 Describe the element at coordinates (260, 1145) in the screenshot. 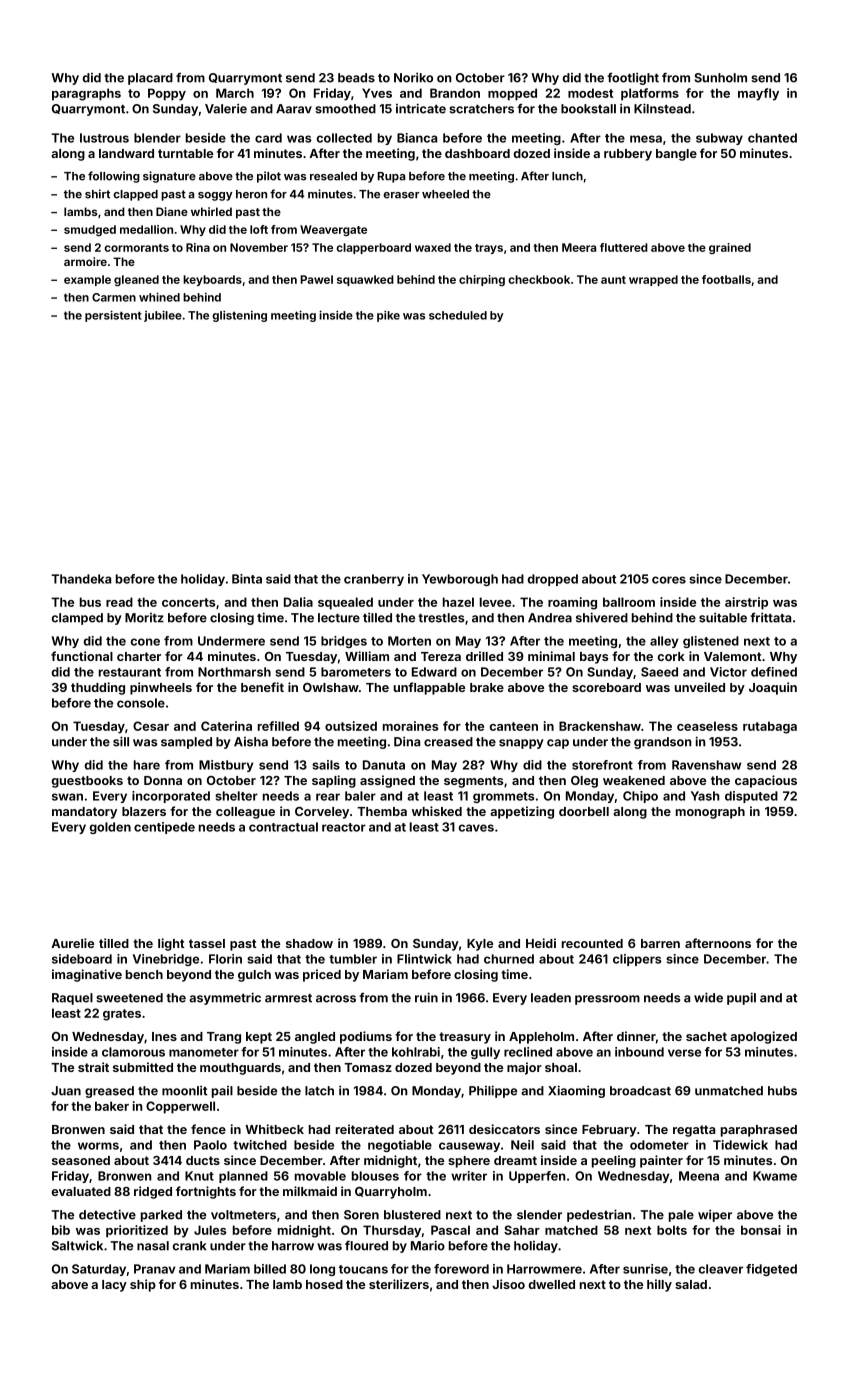

I see `twitched` at that location.
